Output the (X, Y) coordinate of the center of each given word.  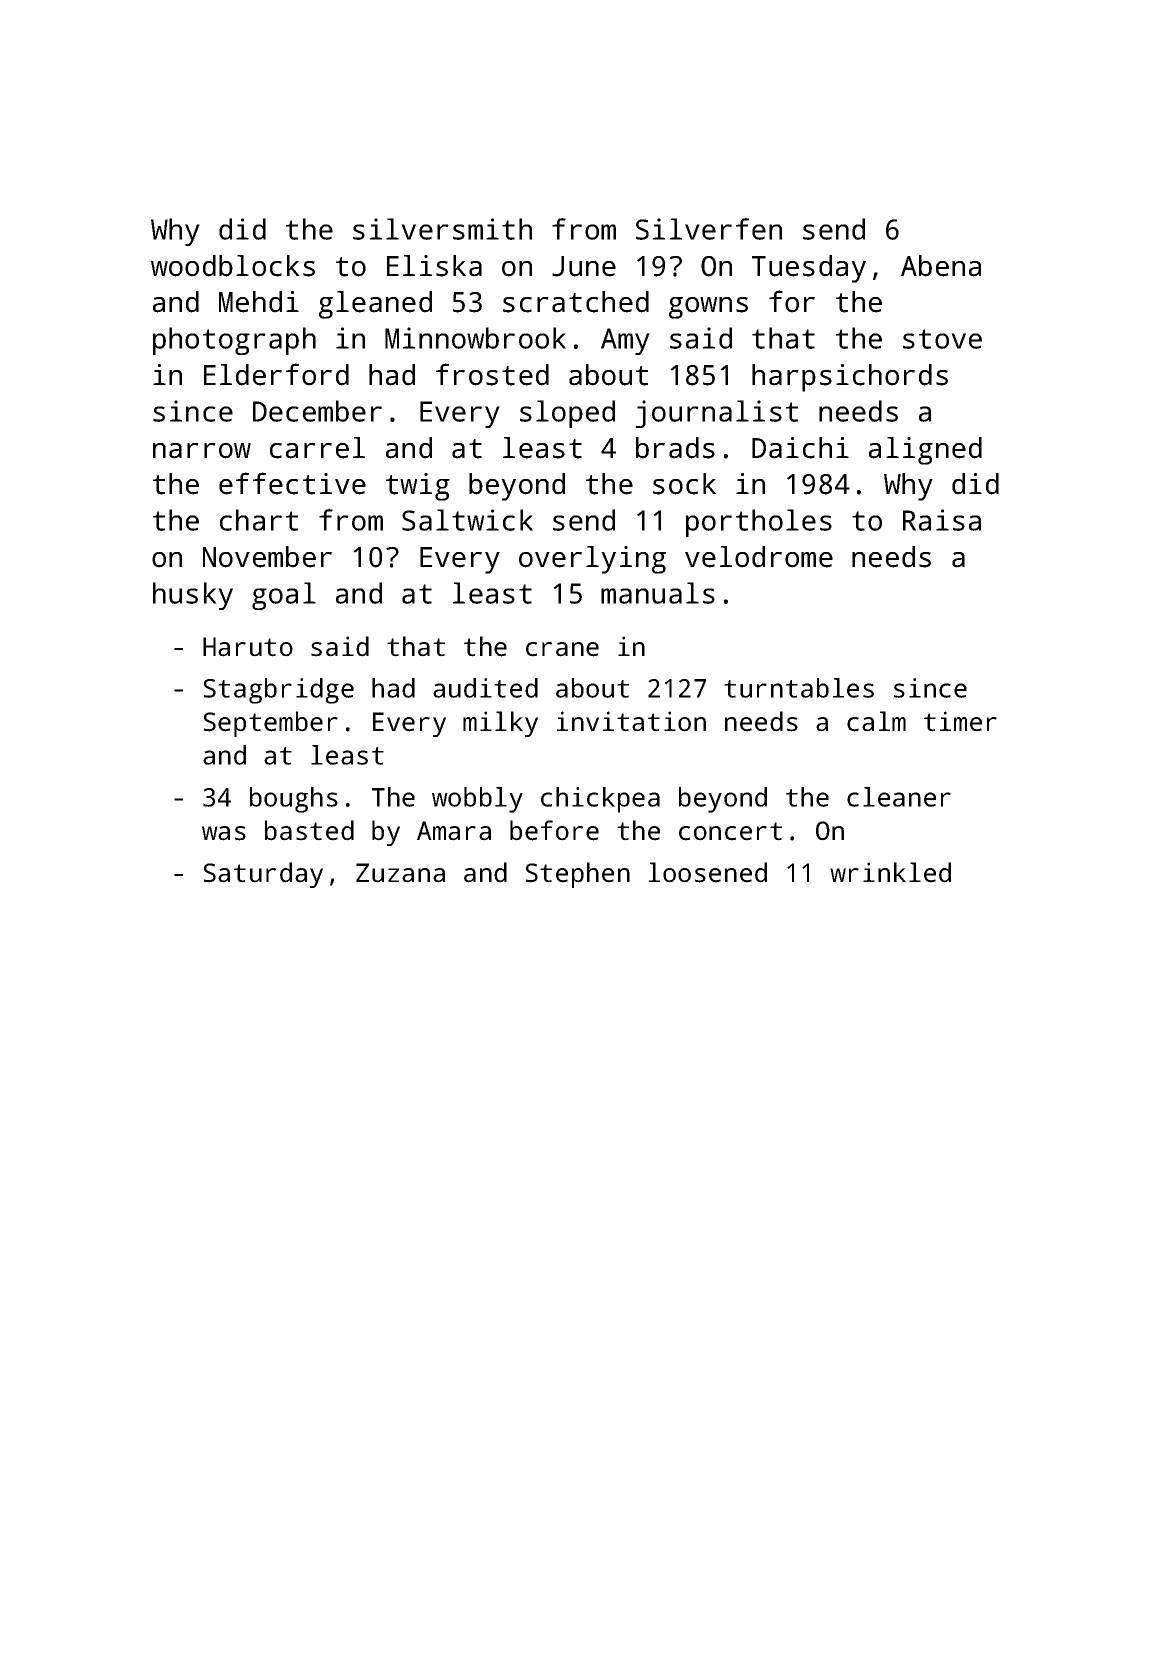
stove (942, 339)
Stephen (578, 875)
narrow (202, 451)
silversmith (442, 229)
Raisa (942, 520)
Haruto (248, 647)
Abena (941, 266)
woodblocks (233, 266)
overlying (592, 560)
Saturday (263, 875)
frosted (492, 374)
